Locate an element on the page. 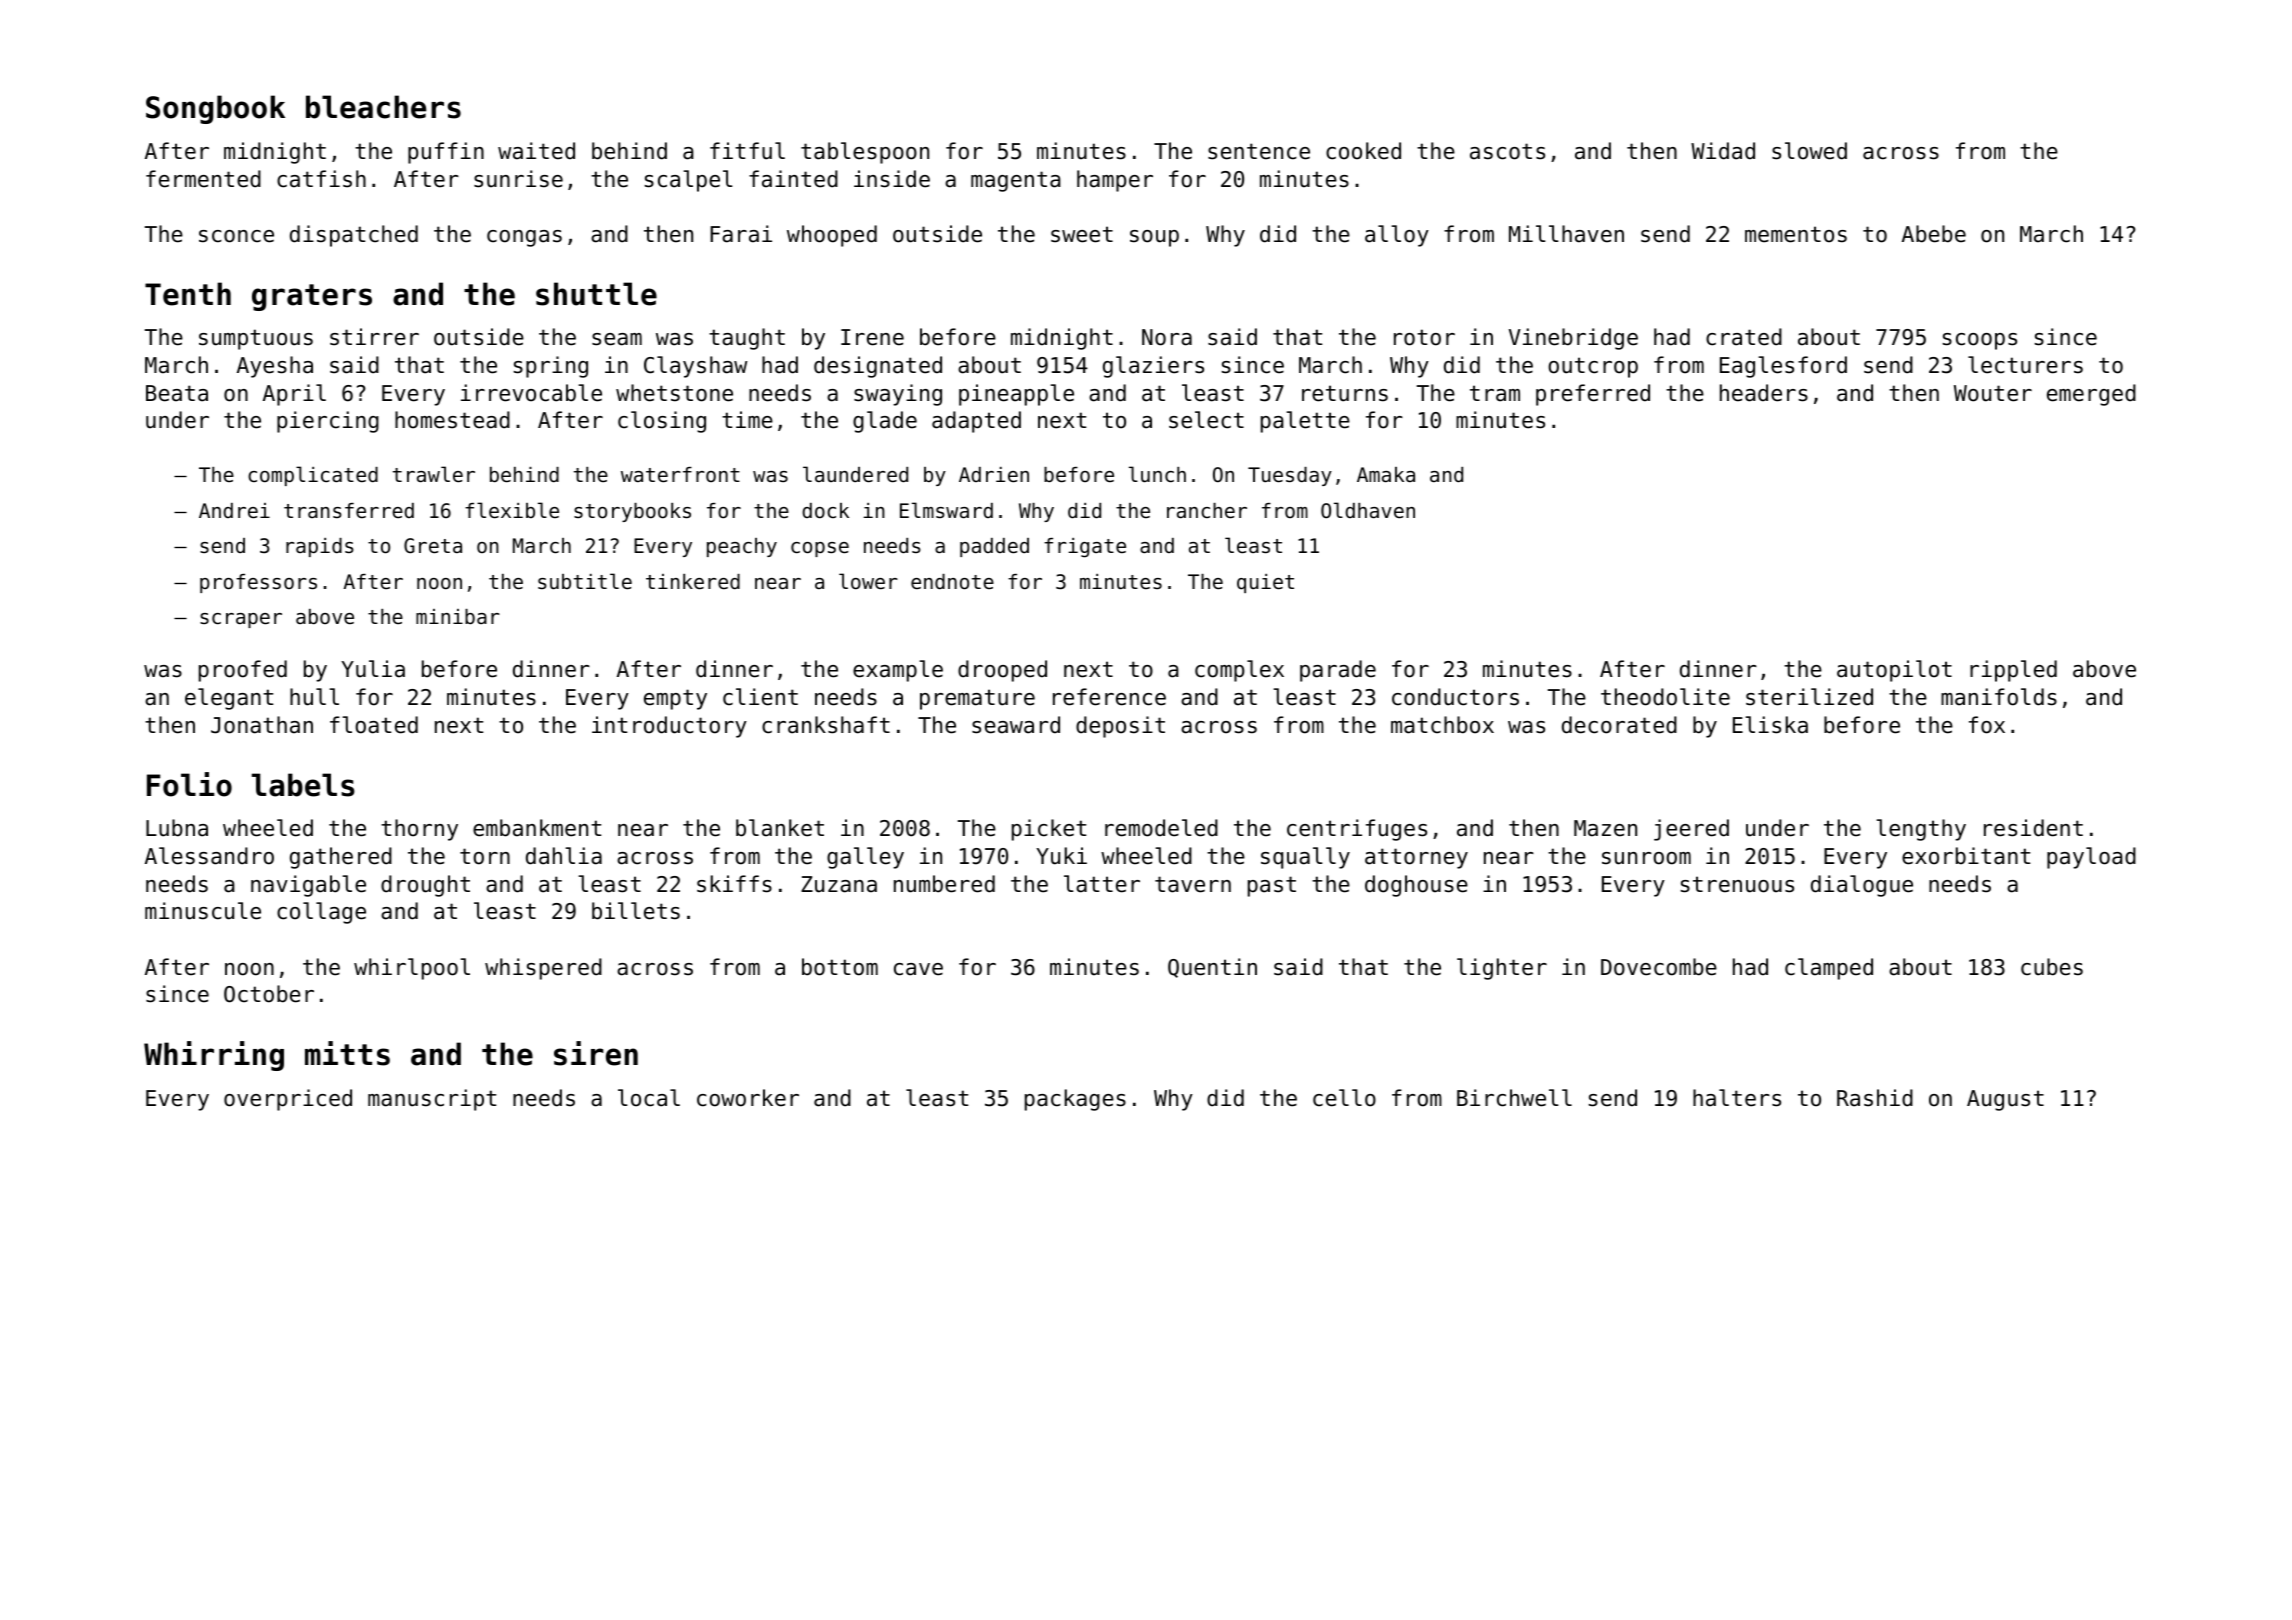 This page has height=1620, width=2292. Mazen is located at coordinates (1605, 828).
